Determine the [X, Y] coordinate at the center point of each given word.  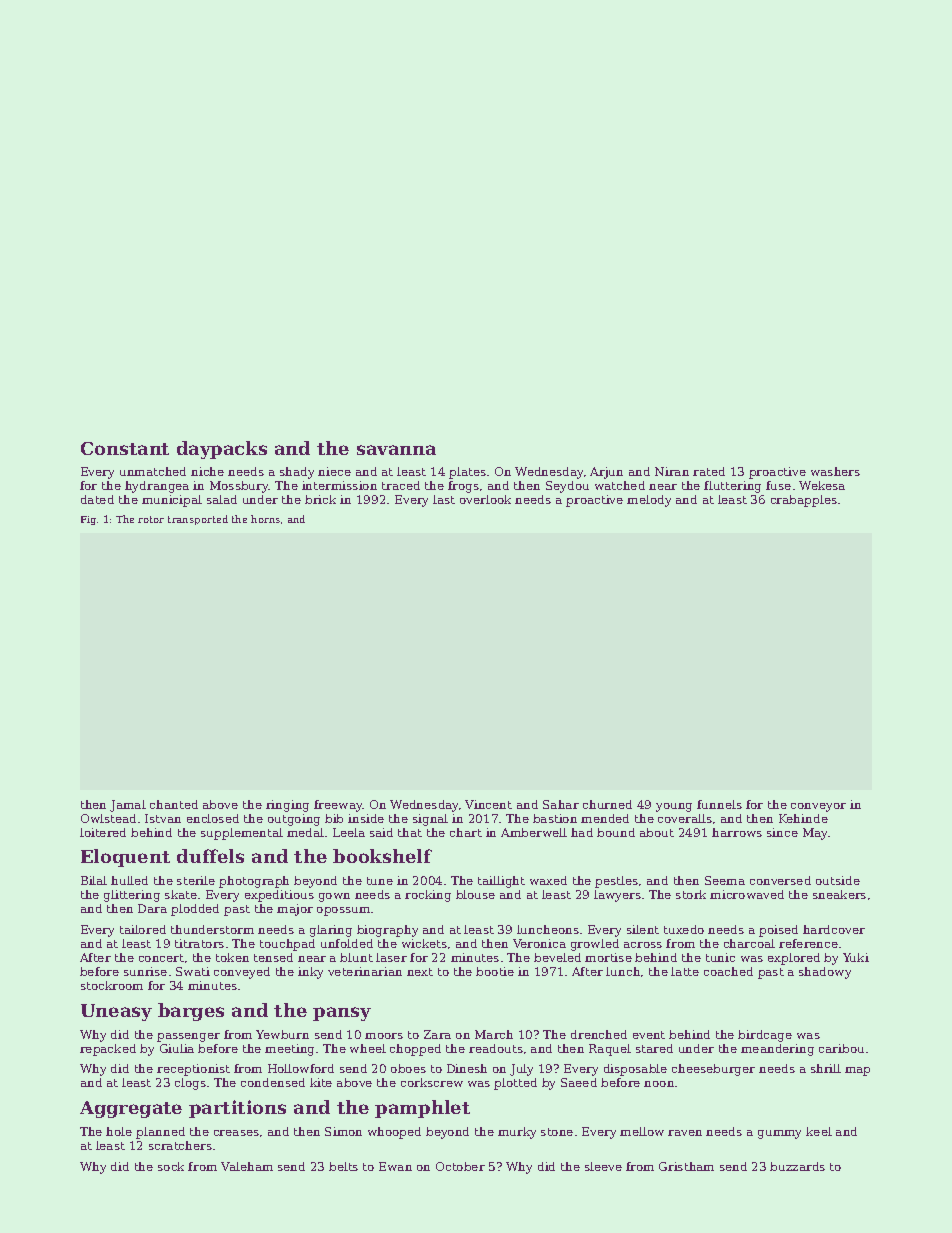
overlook [485, 499]
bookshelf [382, 856]
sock [171, 1166]
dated [97, 499]
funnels [719, 804]
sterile [196, 880]
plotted [515, 1084]
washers [835, 471]
